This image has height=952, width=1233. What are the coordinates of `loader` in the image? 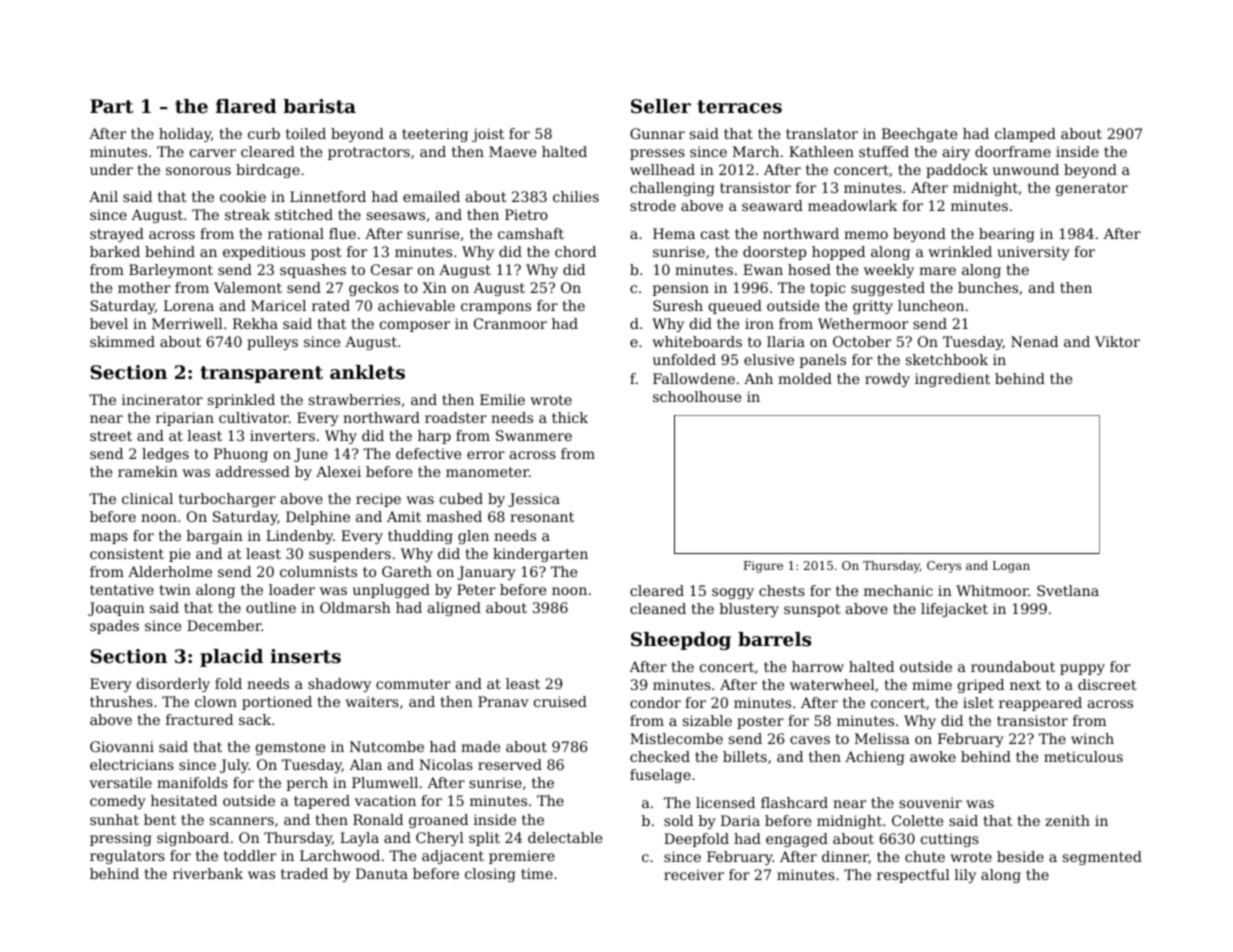 It's located at (292, 589).
